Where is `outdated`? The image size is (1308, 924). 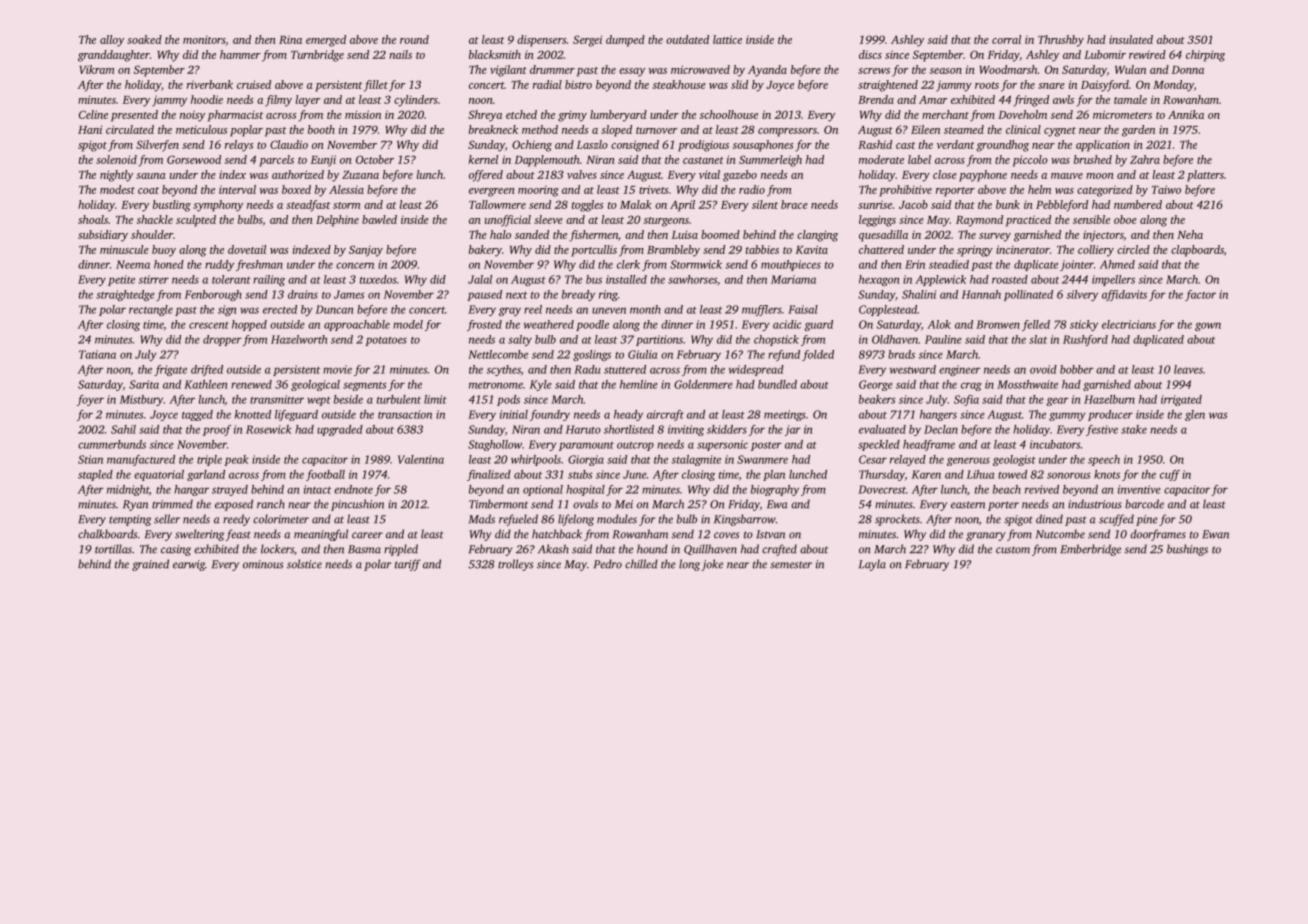 outdated is located at coordinates (687, 39).
